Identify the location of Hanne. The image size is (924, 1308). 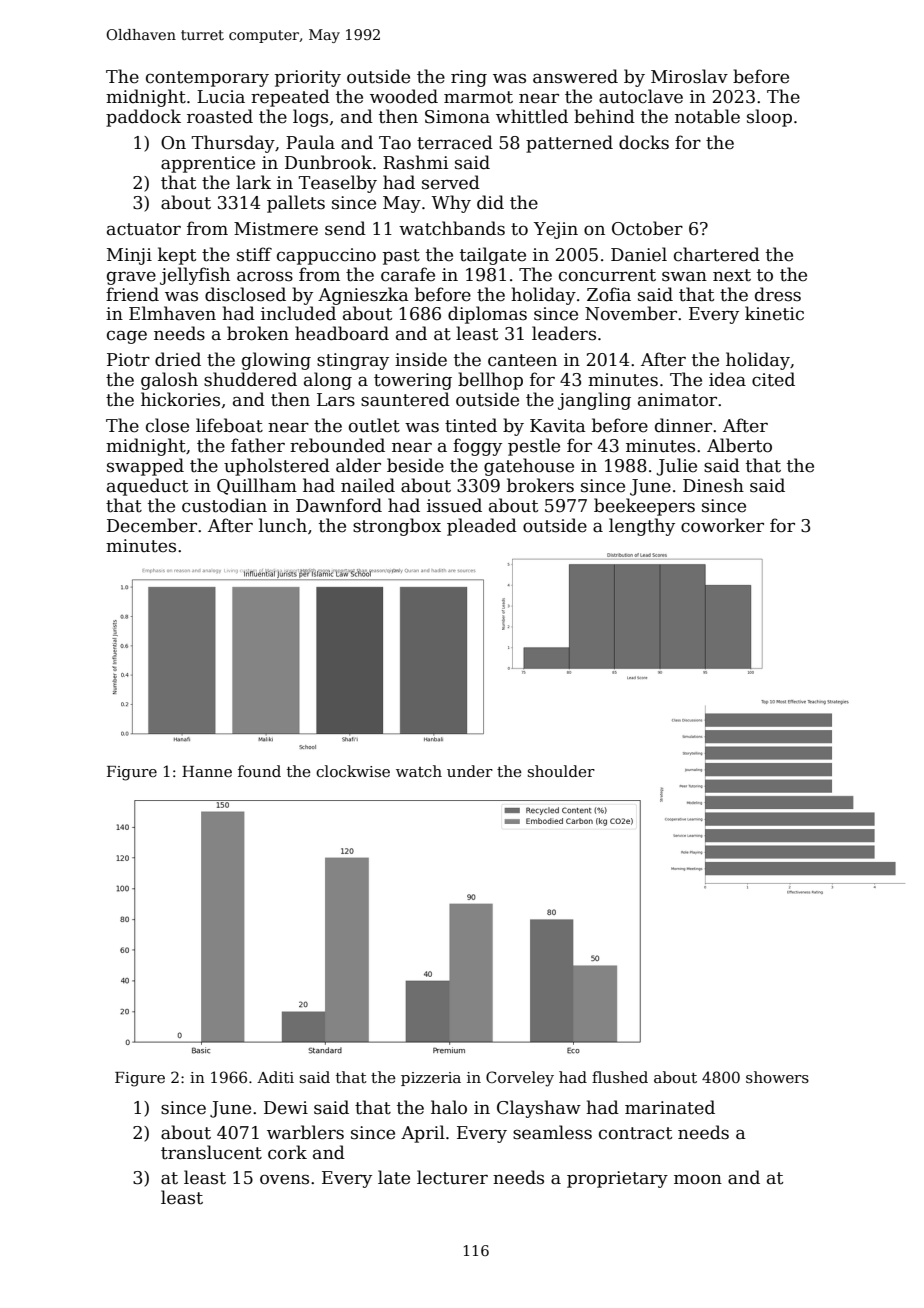
(207, 771).
